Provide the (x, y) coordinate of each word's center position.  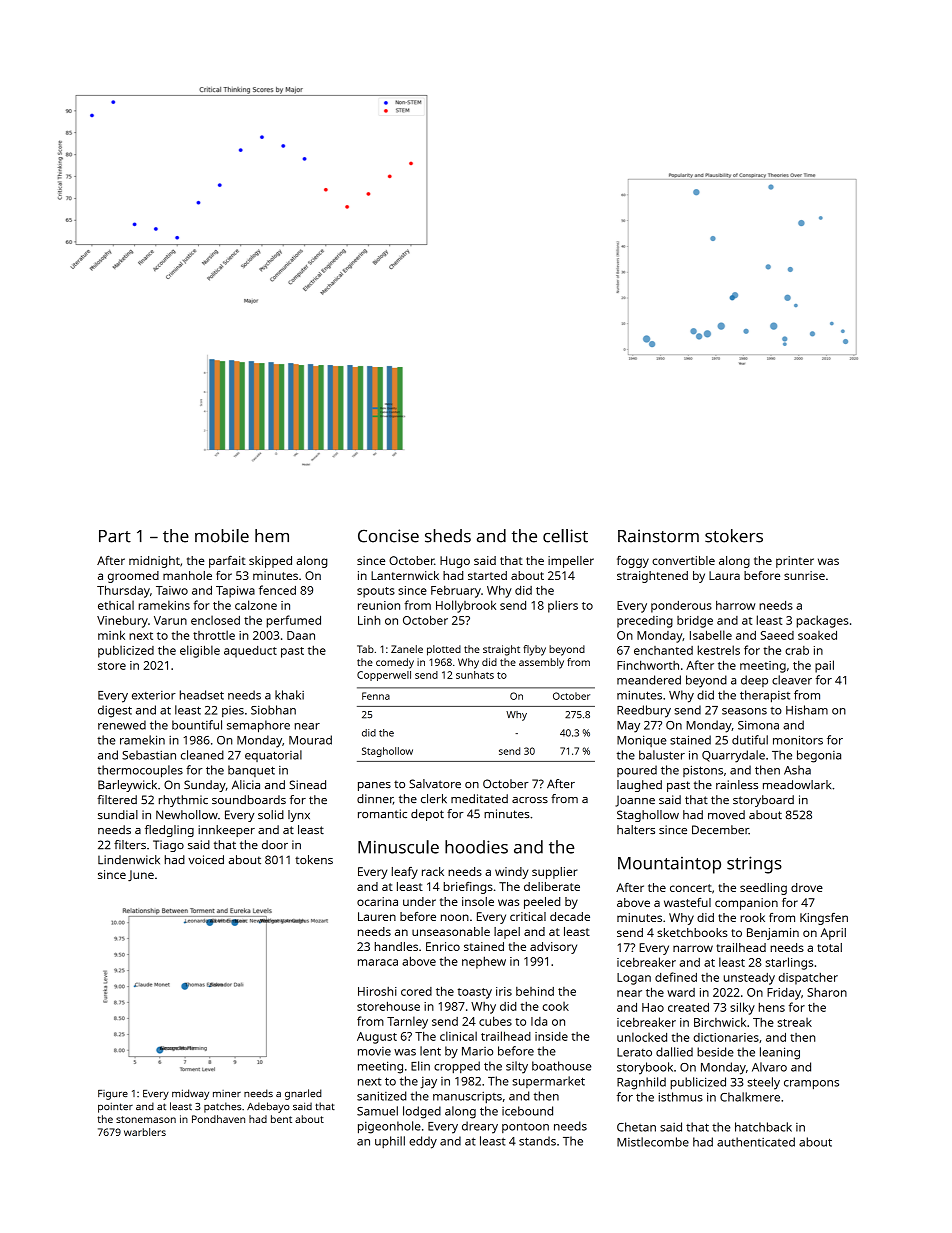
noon (455, 917)
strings (754, 865)
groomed (133, 577)
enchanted (663, 650)
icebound (527, 1111)
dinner (375, 799)
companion (746, 904)
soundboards (249, 799)
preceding (645, 622)
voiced (206, 860)
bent (281, 1119)
